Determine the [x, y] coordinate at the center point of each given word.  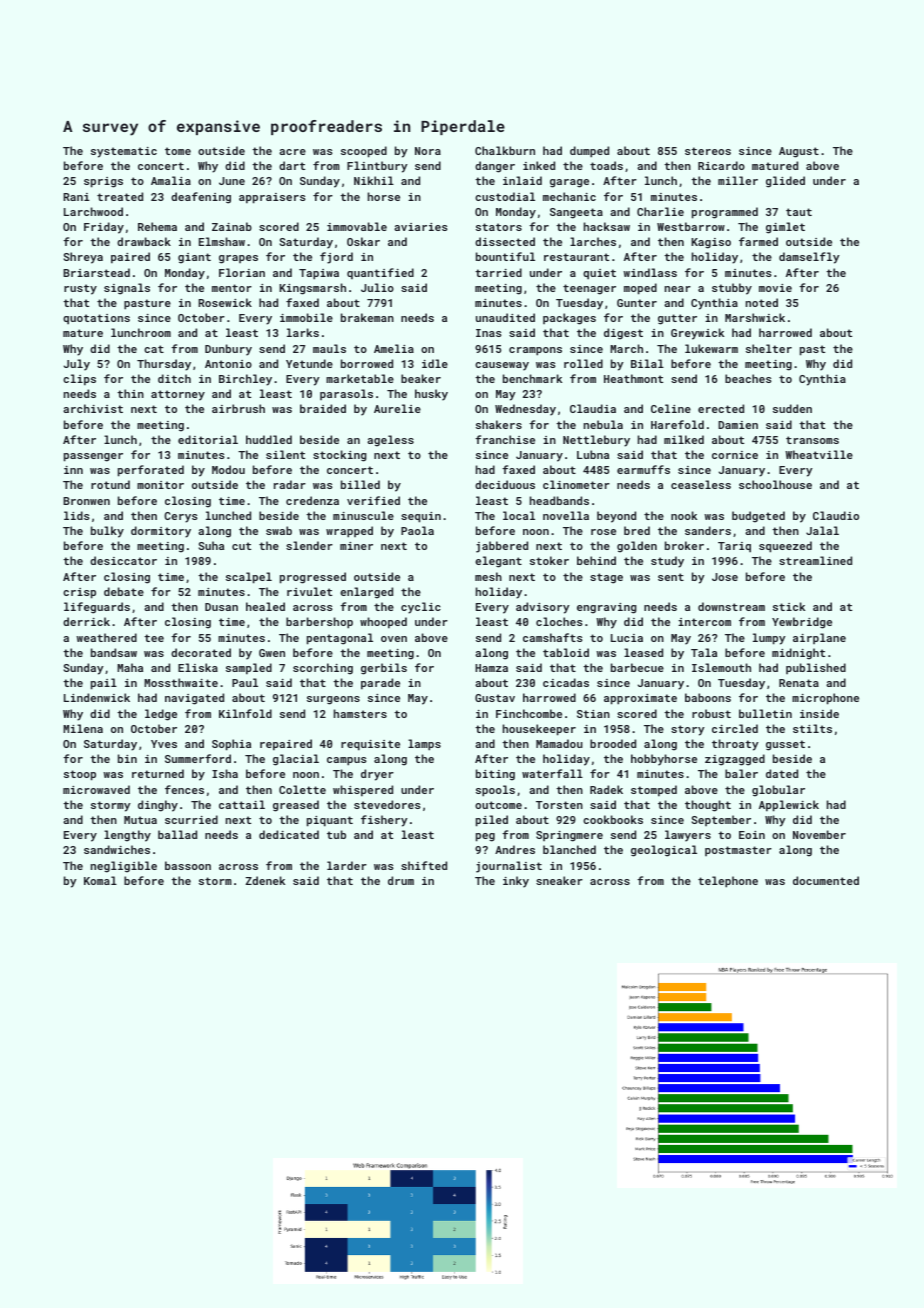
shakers [499, 424]
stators [499, 227]
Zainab [232, 226]
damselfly [809, 258]
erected [721, 408]
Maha [130, 667]
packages [569, 319]
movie [775, 288]
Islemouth [721, 667]
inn [73, 470]
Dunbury [228, 350]
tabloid [566, 652]
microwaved [96, 789]
